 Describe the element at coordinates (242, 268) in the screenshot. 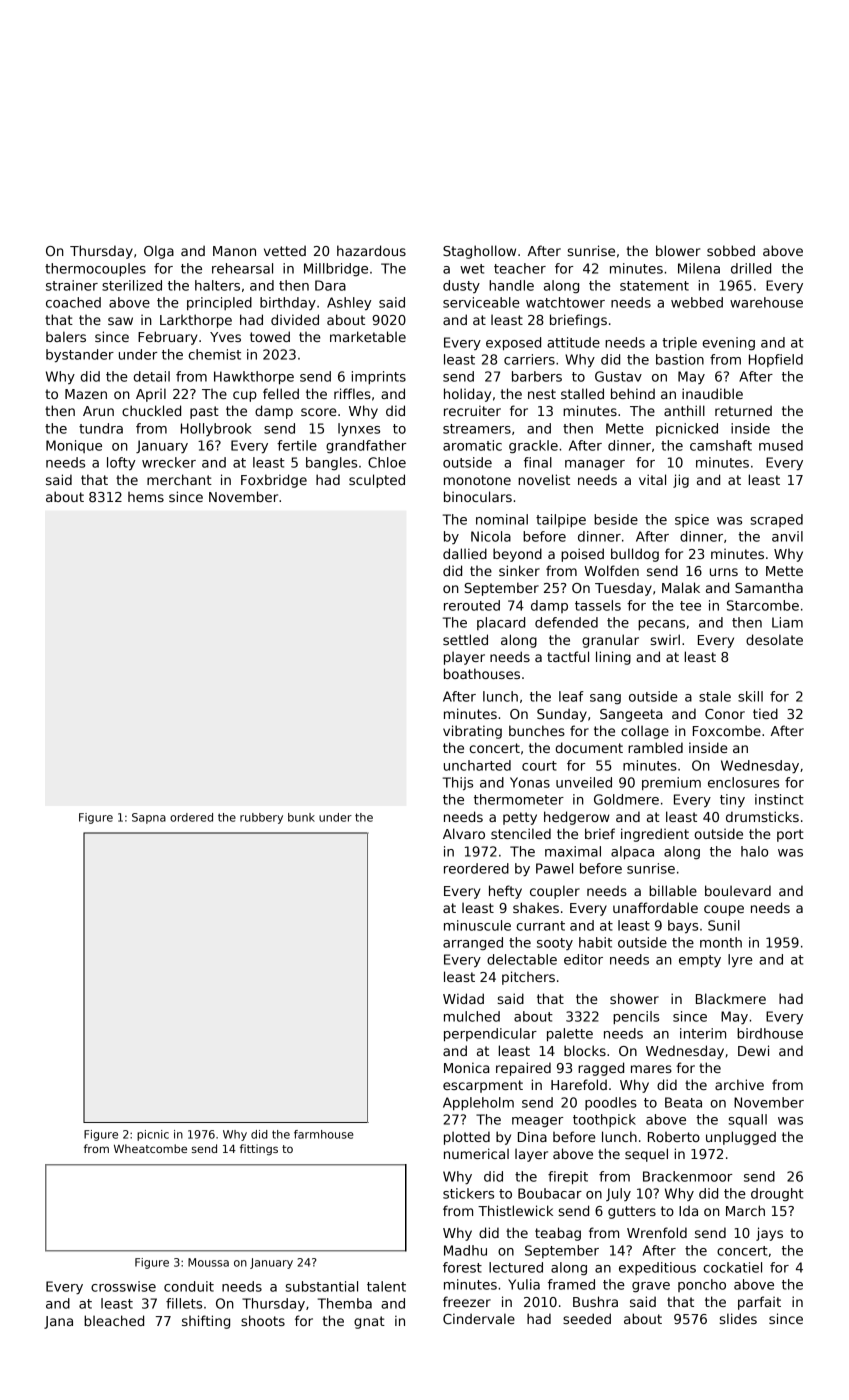

I see `rehearsal` at that location.
